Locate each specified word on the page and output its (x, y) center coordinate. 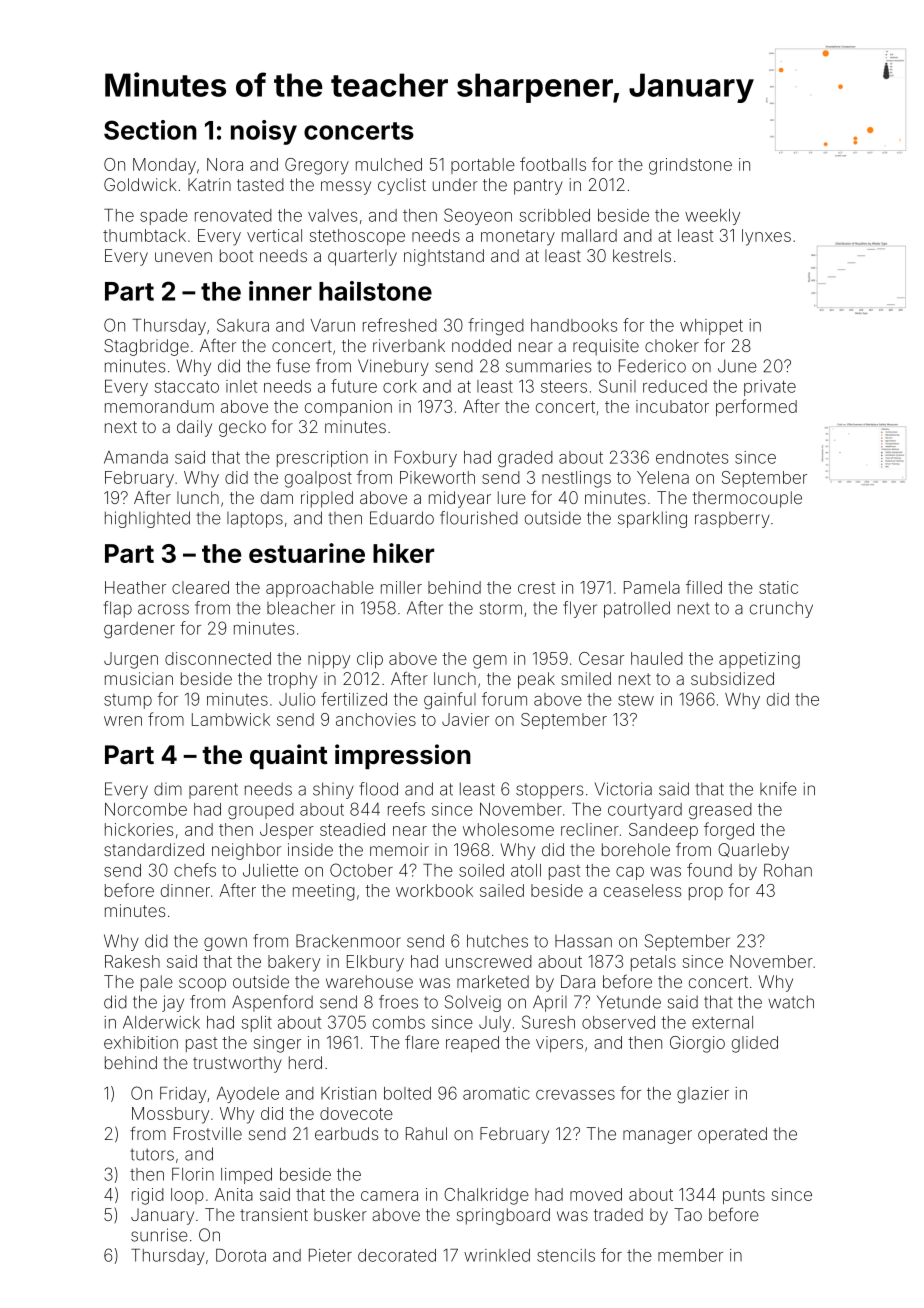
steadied (352, 829)
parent (213, 791)
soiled (481, 870)
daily (194, 428)
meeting (324, 892)
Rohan (788, 870)
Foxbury (426, 459)
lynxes (766, 237)
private (770, 388)
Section (150, 130)
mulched (389, 164)
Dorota (241, 1255)
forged (729, 831)
